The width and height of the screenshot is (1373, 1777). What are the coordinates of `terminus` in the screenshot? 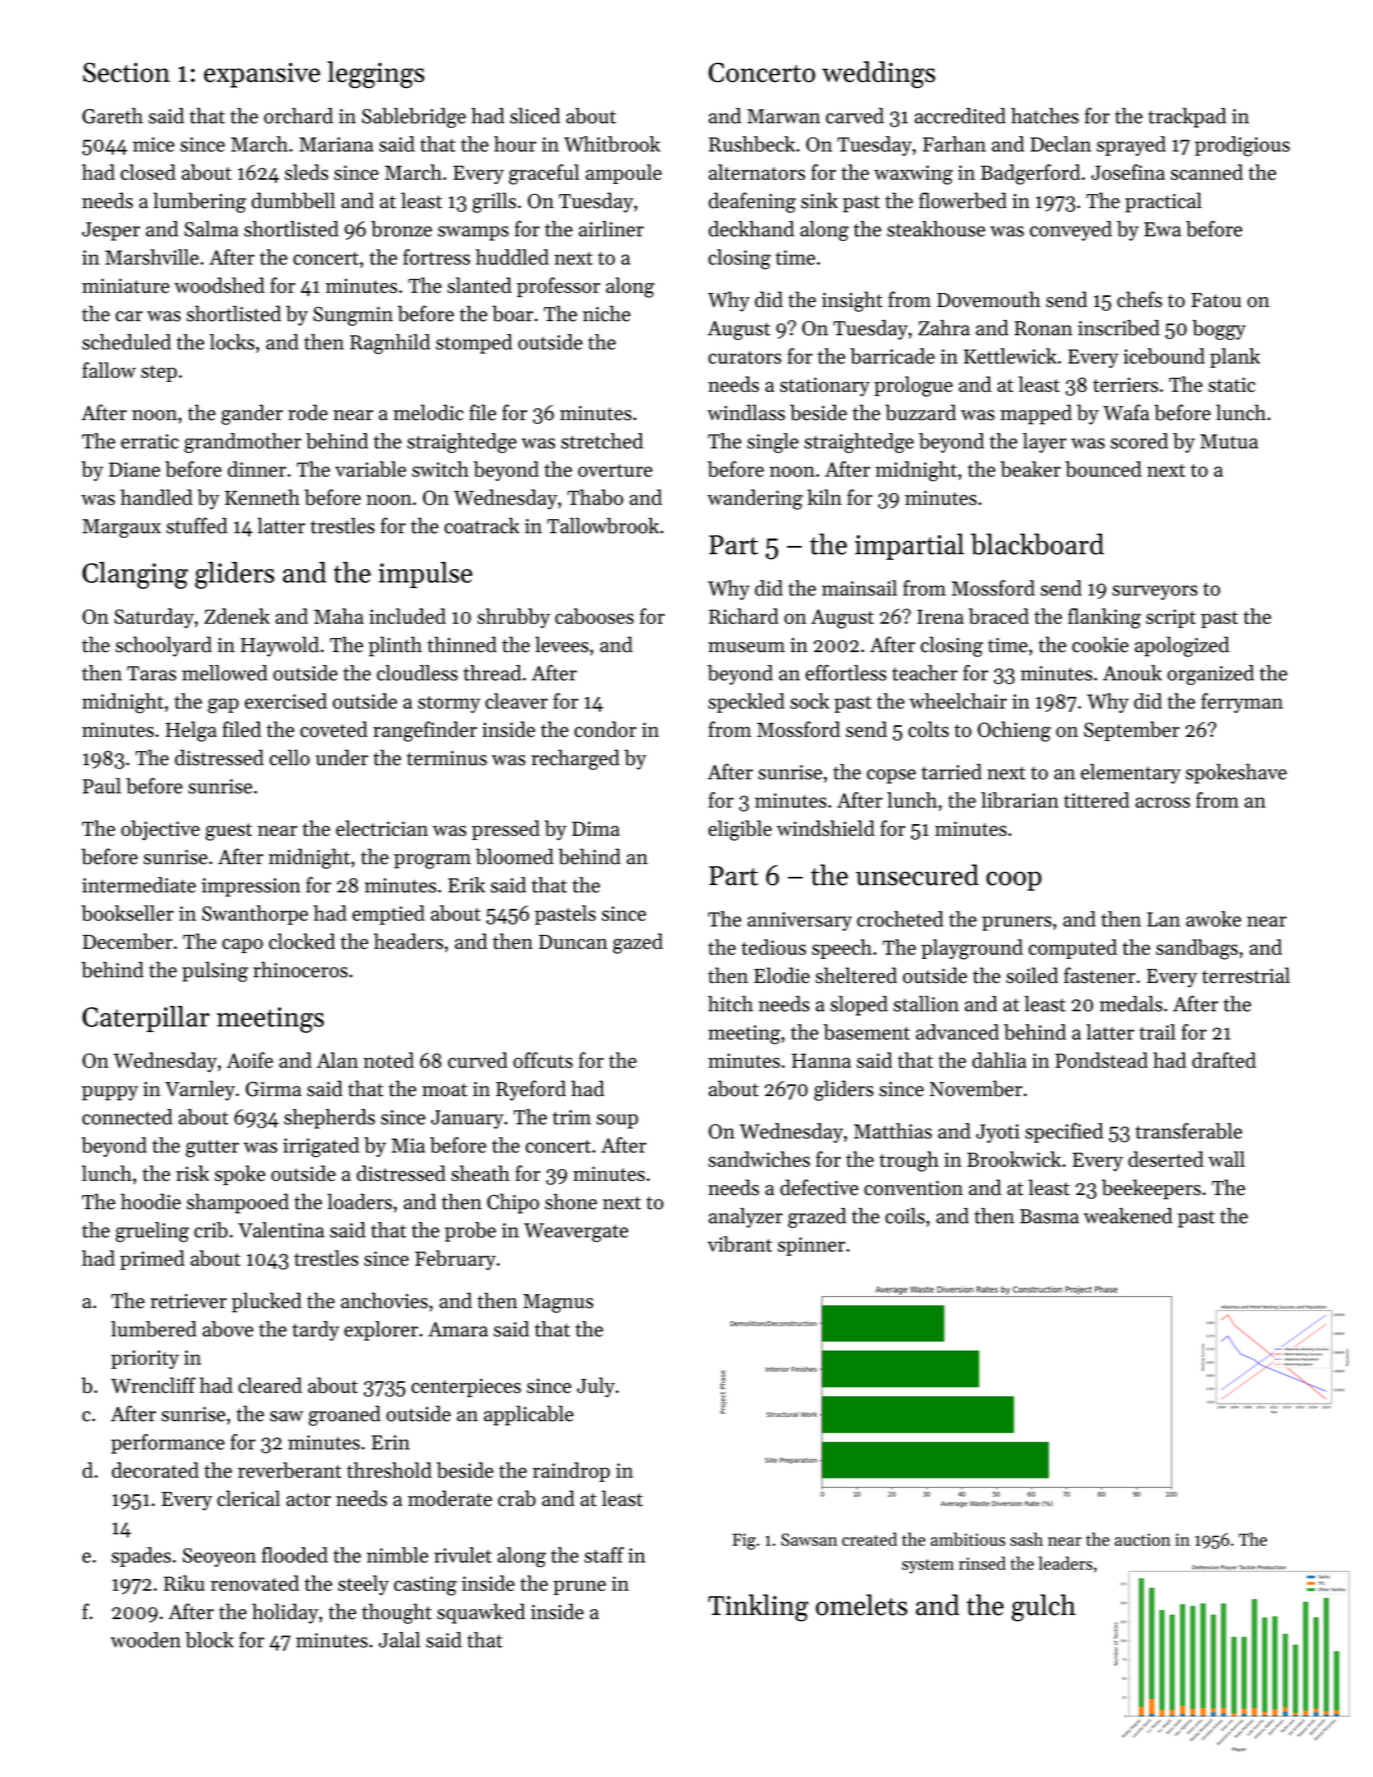 It's located at (447, 758).
